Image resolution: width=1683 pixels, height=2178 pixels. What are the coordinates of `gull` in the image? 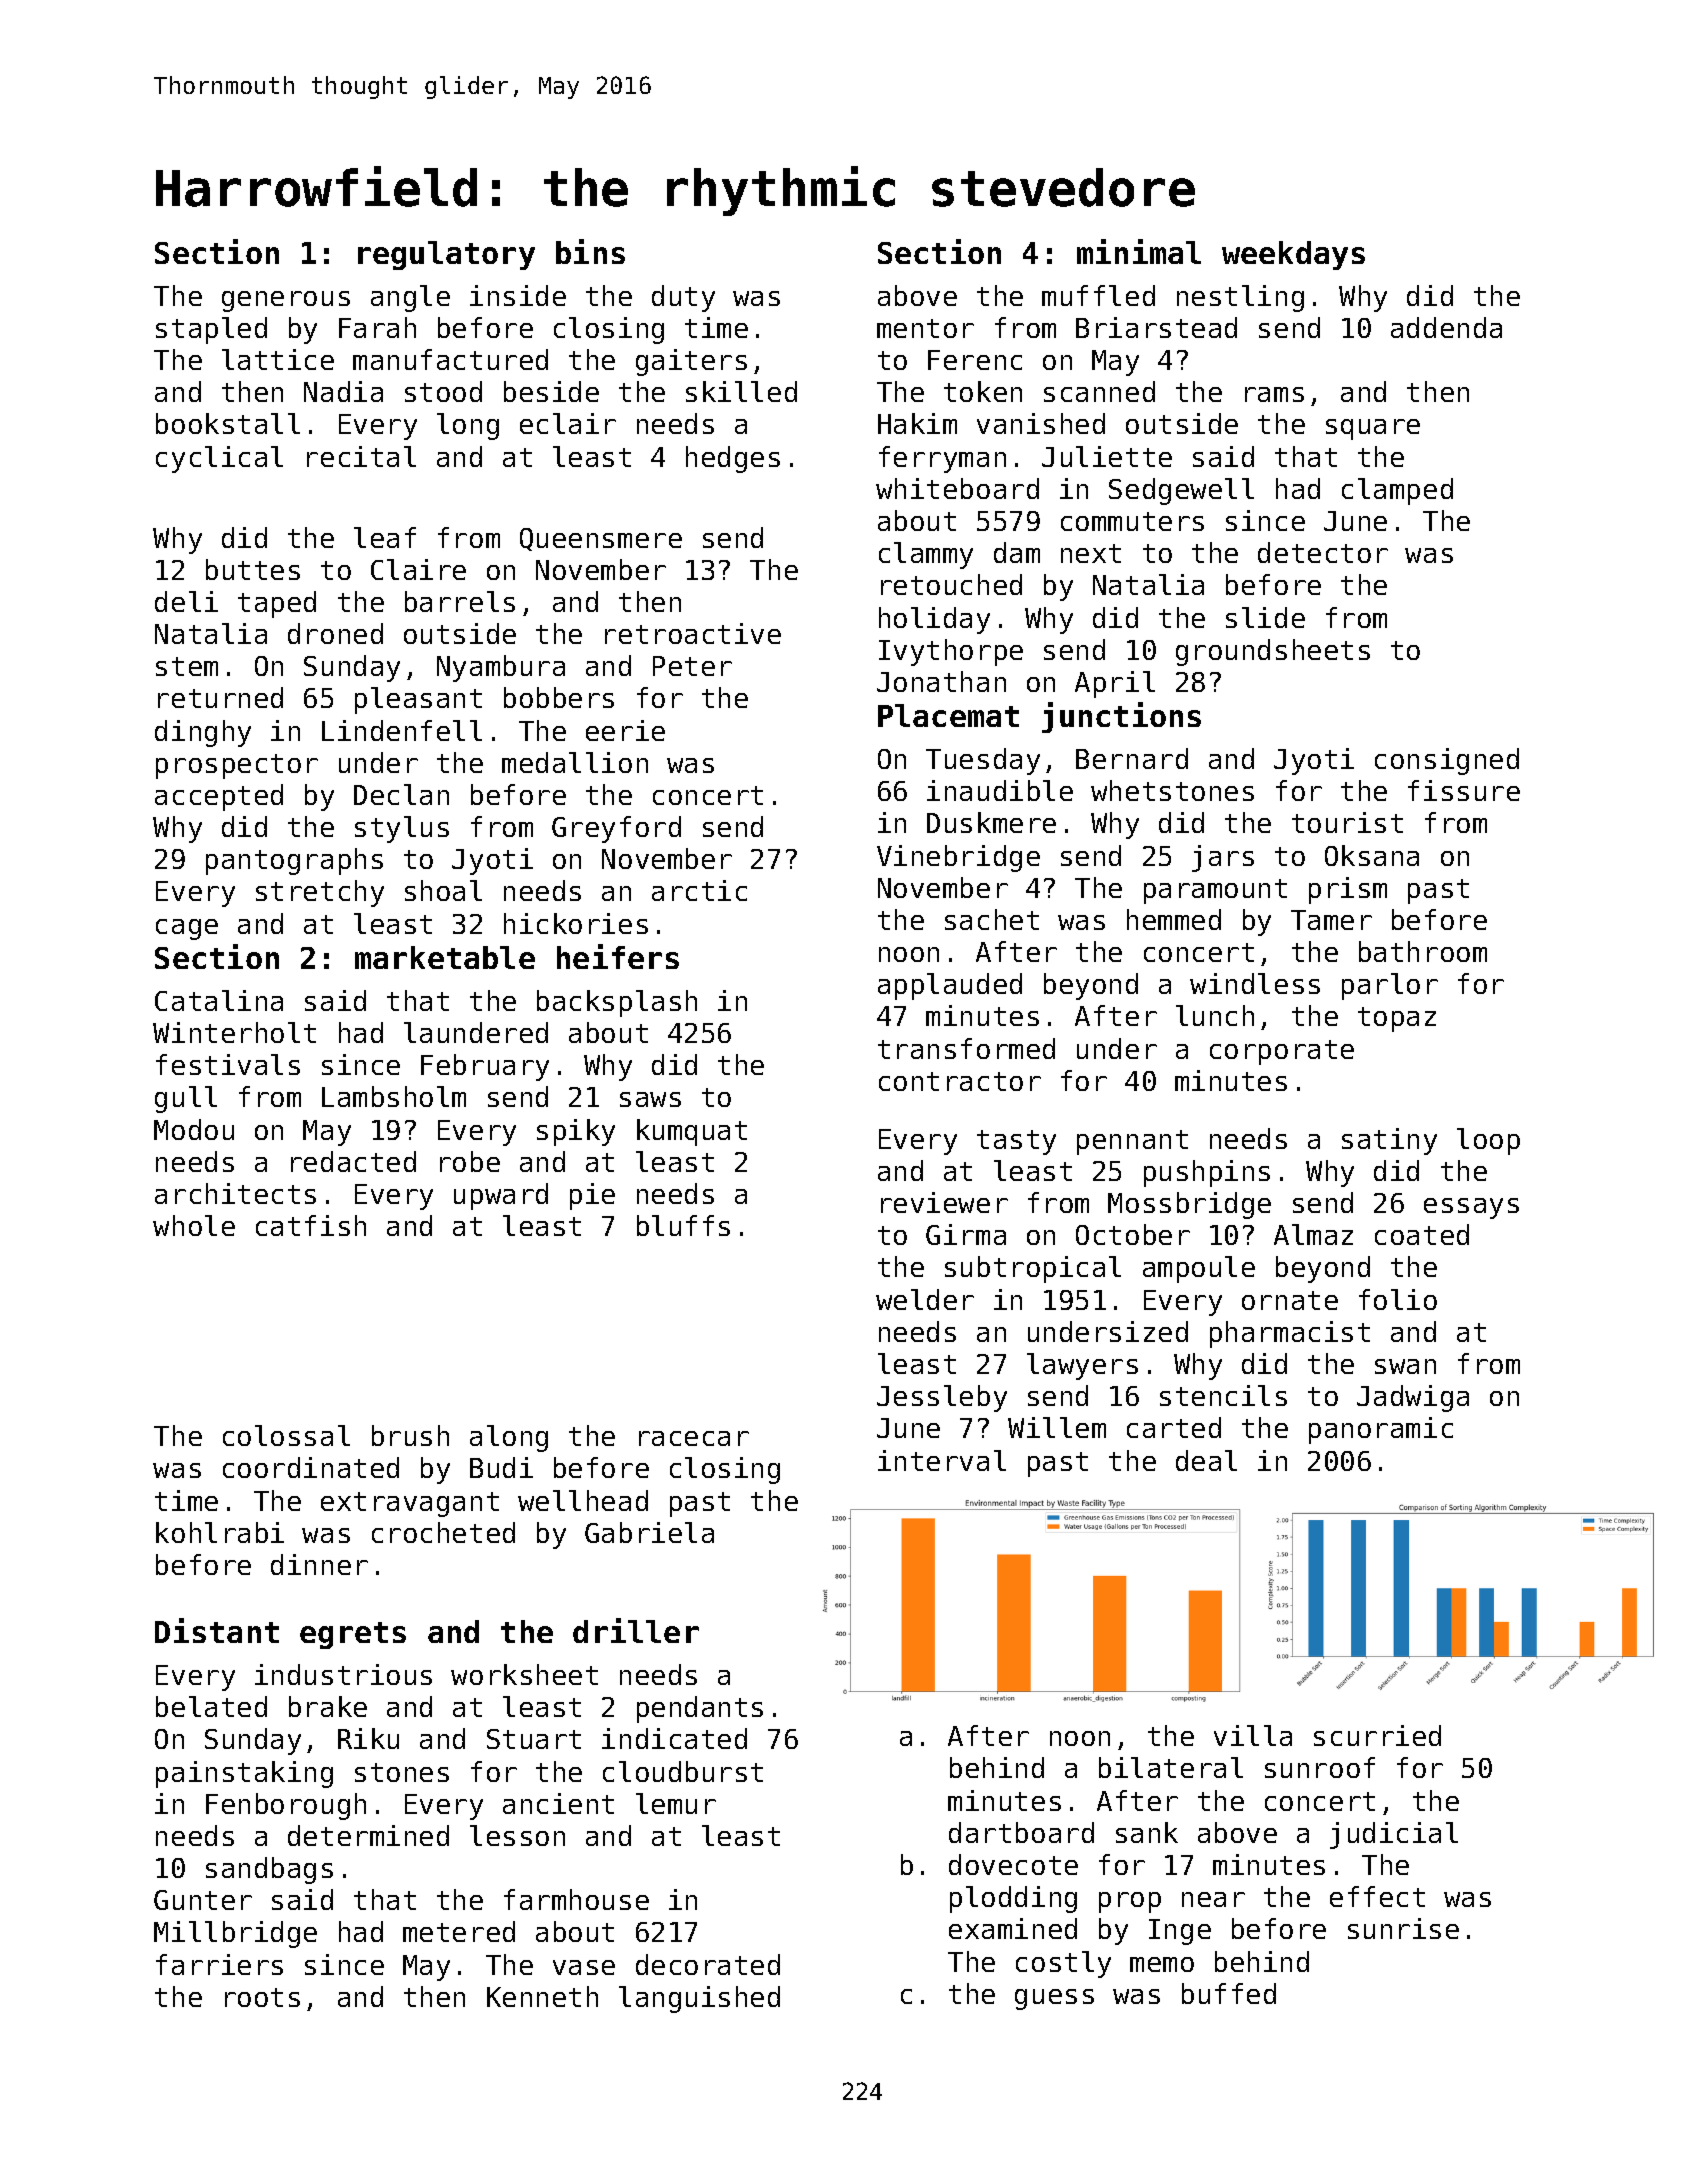 It's located at (186, 1099).
